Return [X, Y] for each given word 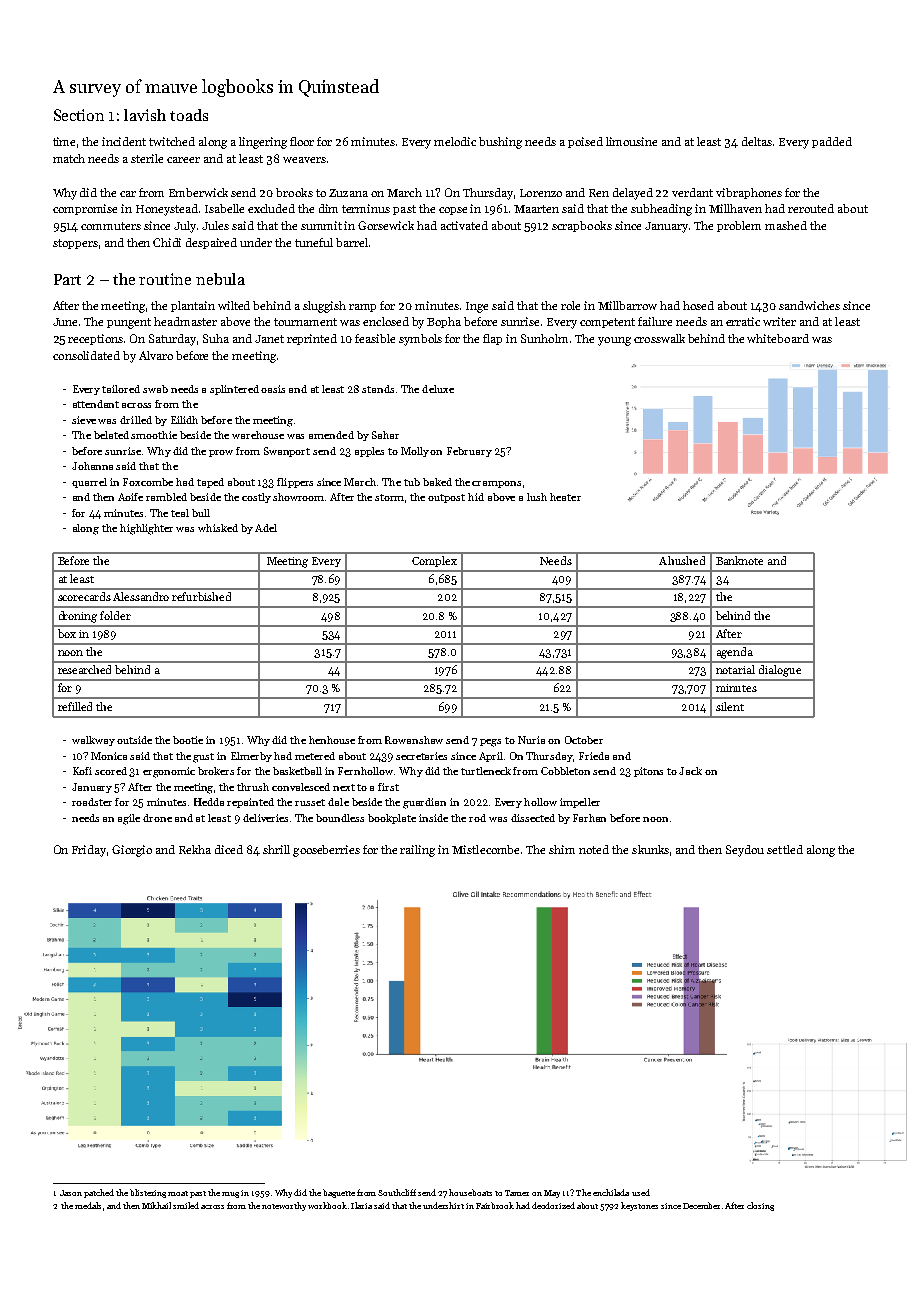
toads [189, 115]
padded [832, 142]
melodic [455, 141]
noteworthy [284, 1206]
